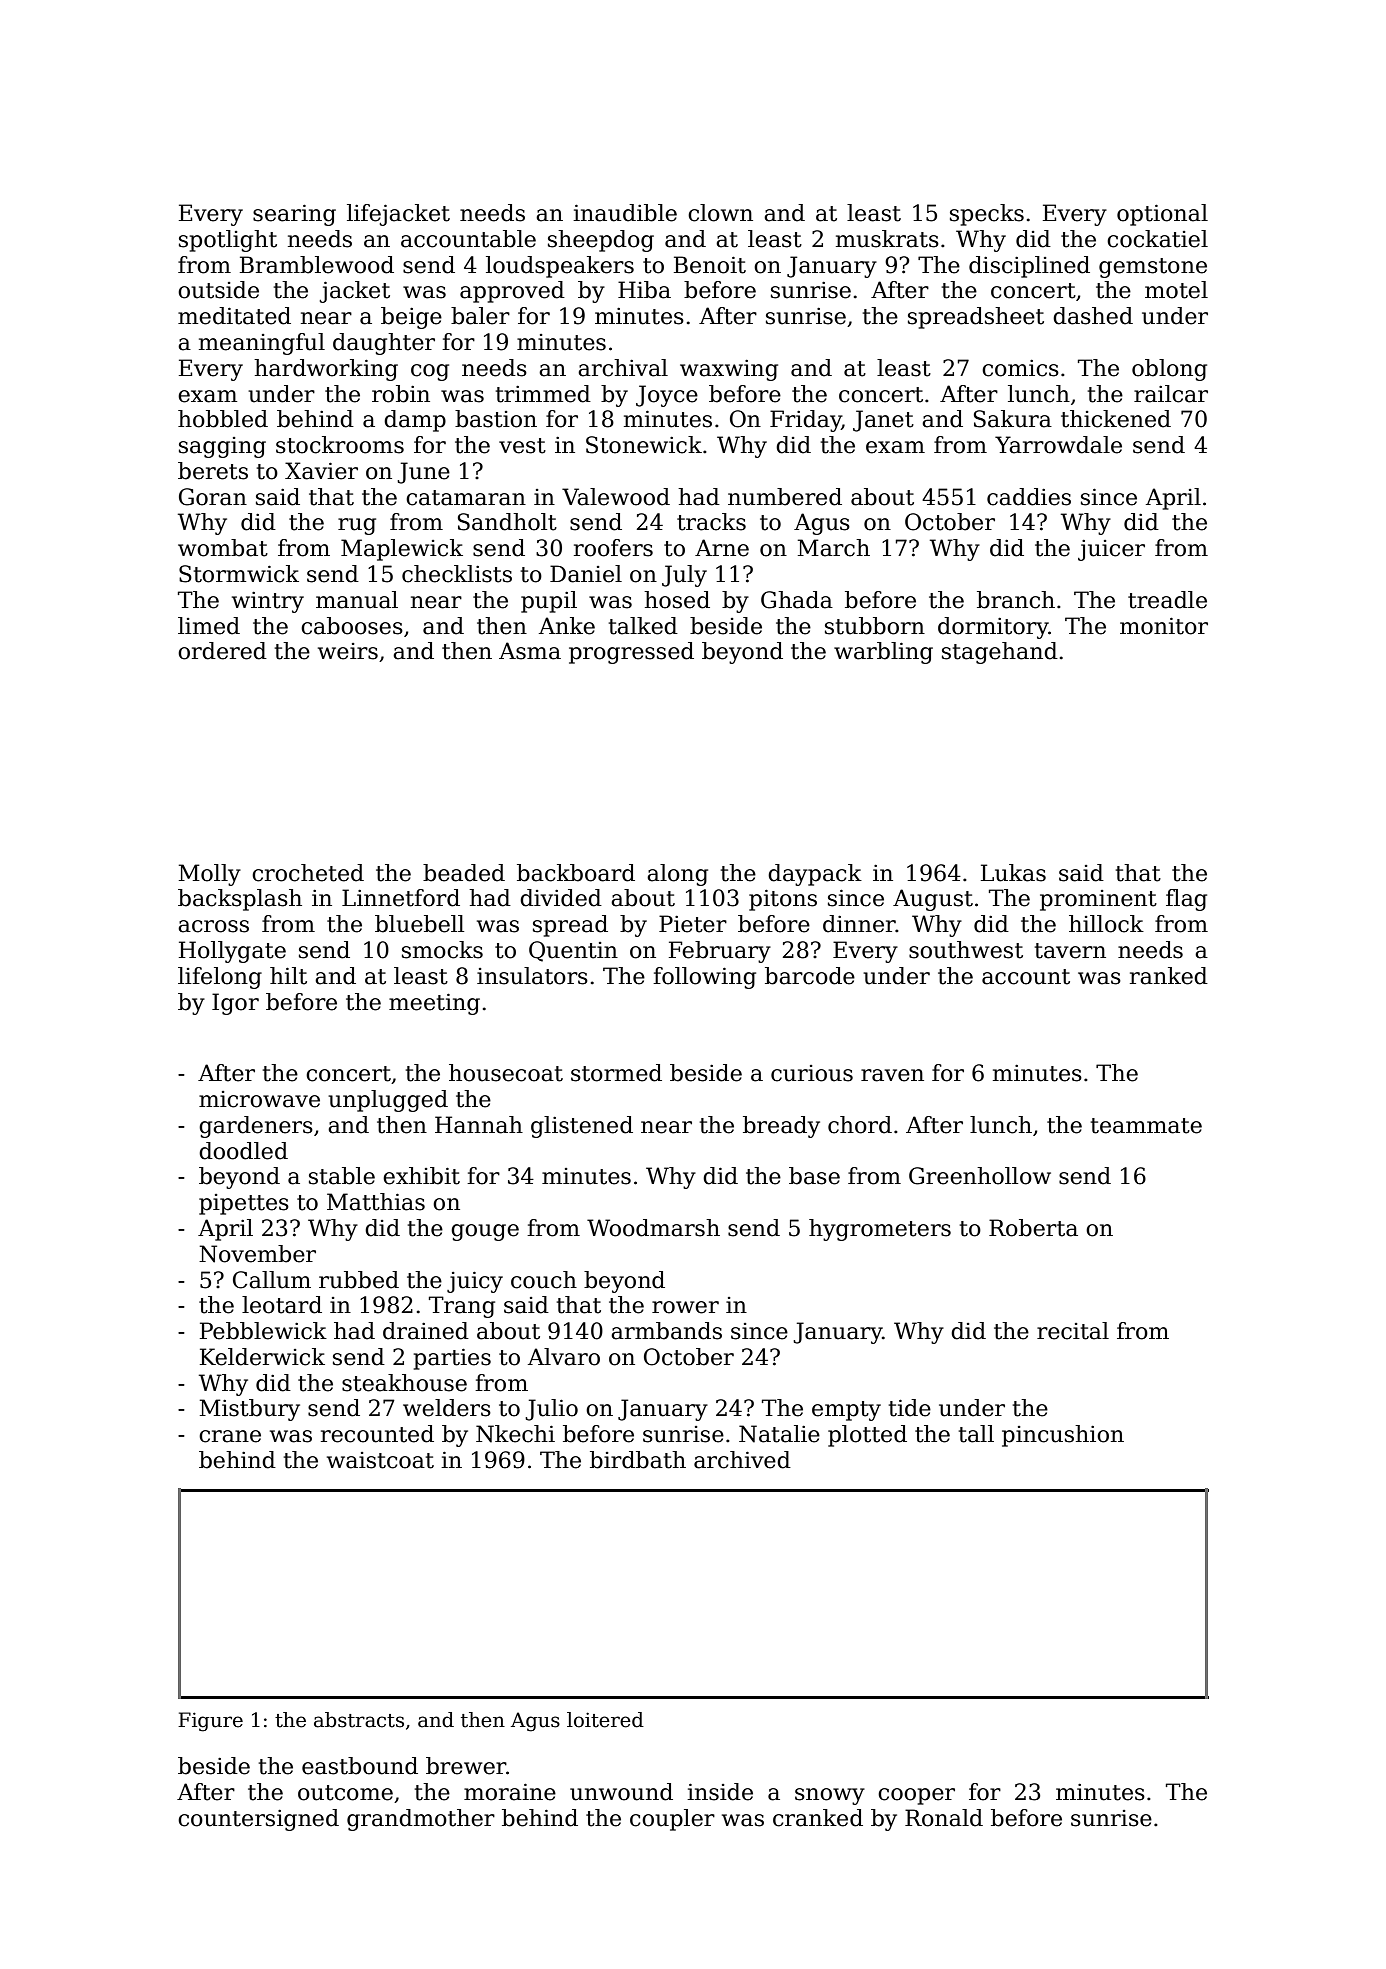 The height and width of the page is (1969, 1386). Describe the element at coordinates (1162, 215) in the page. I see `optional` at that location.
